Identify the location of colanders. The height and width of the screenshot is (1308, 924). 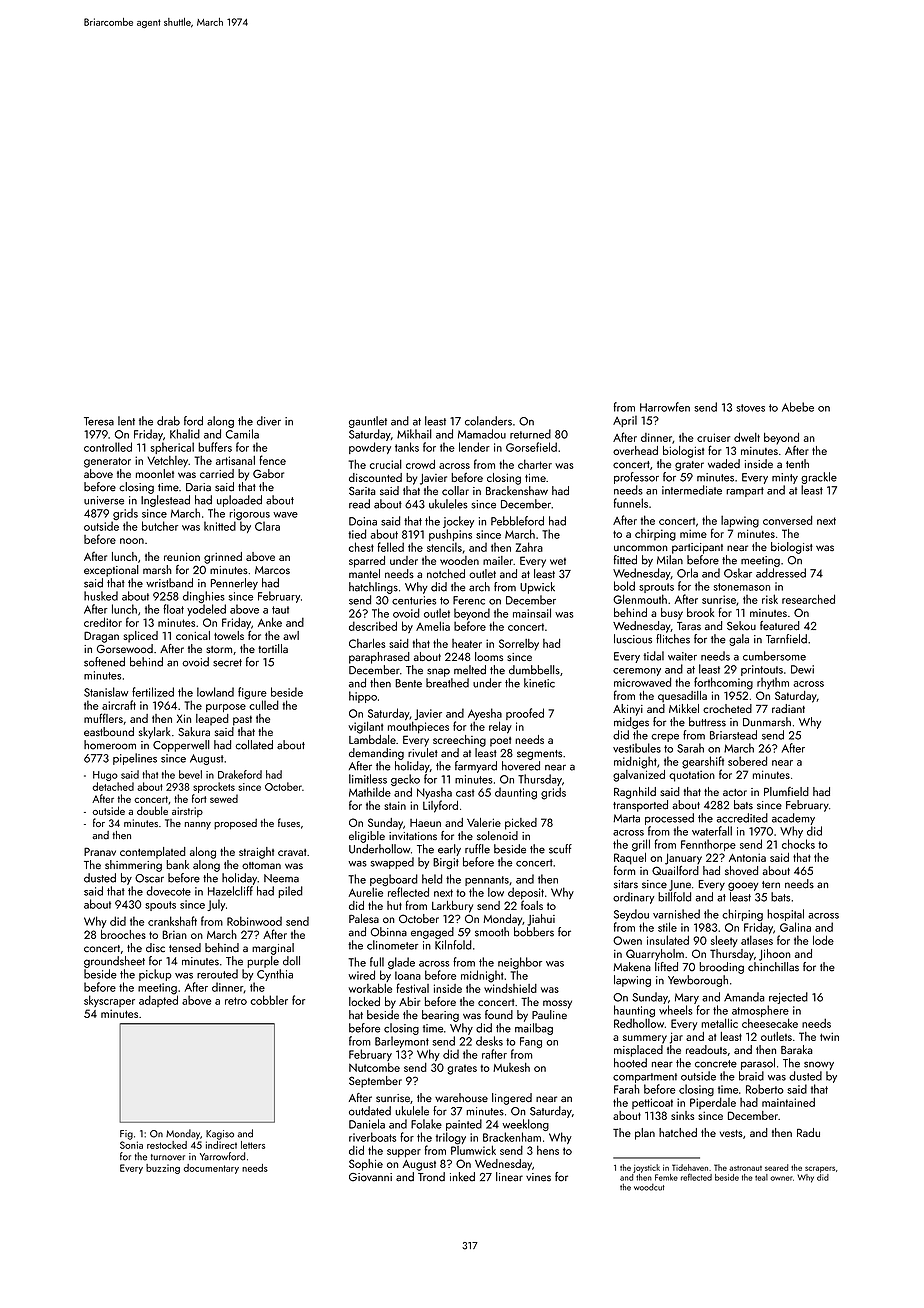
(488, 421).
